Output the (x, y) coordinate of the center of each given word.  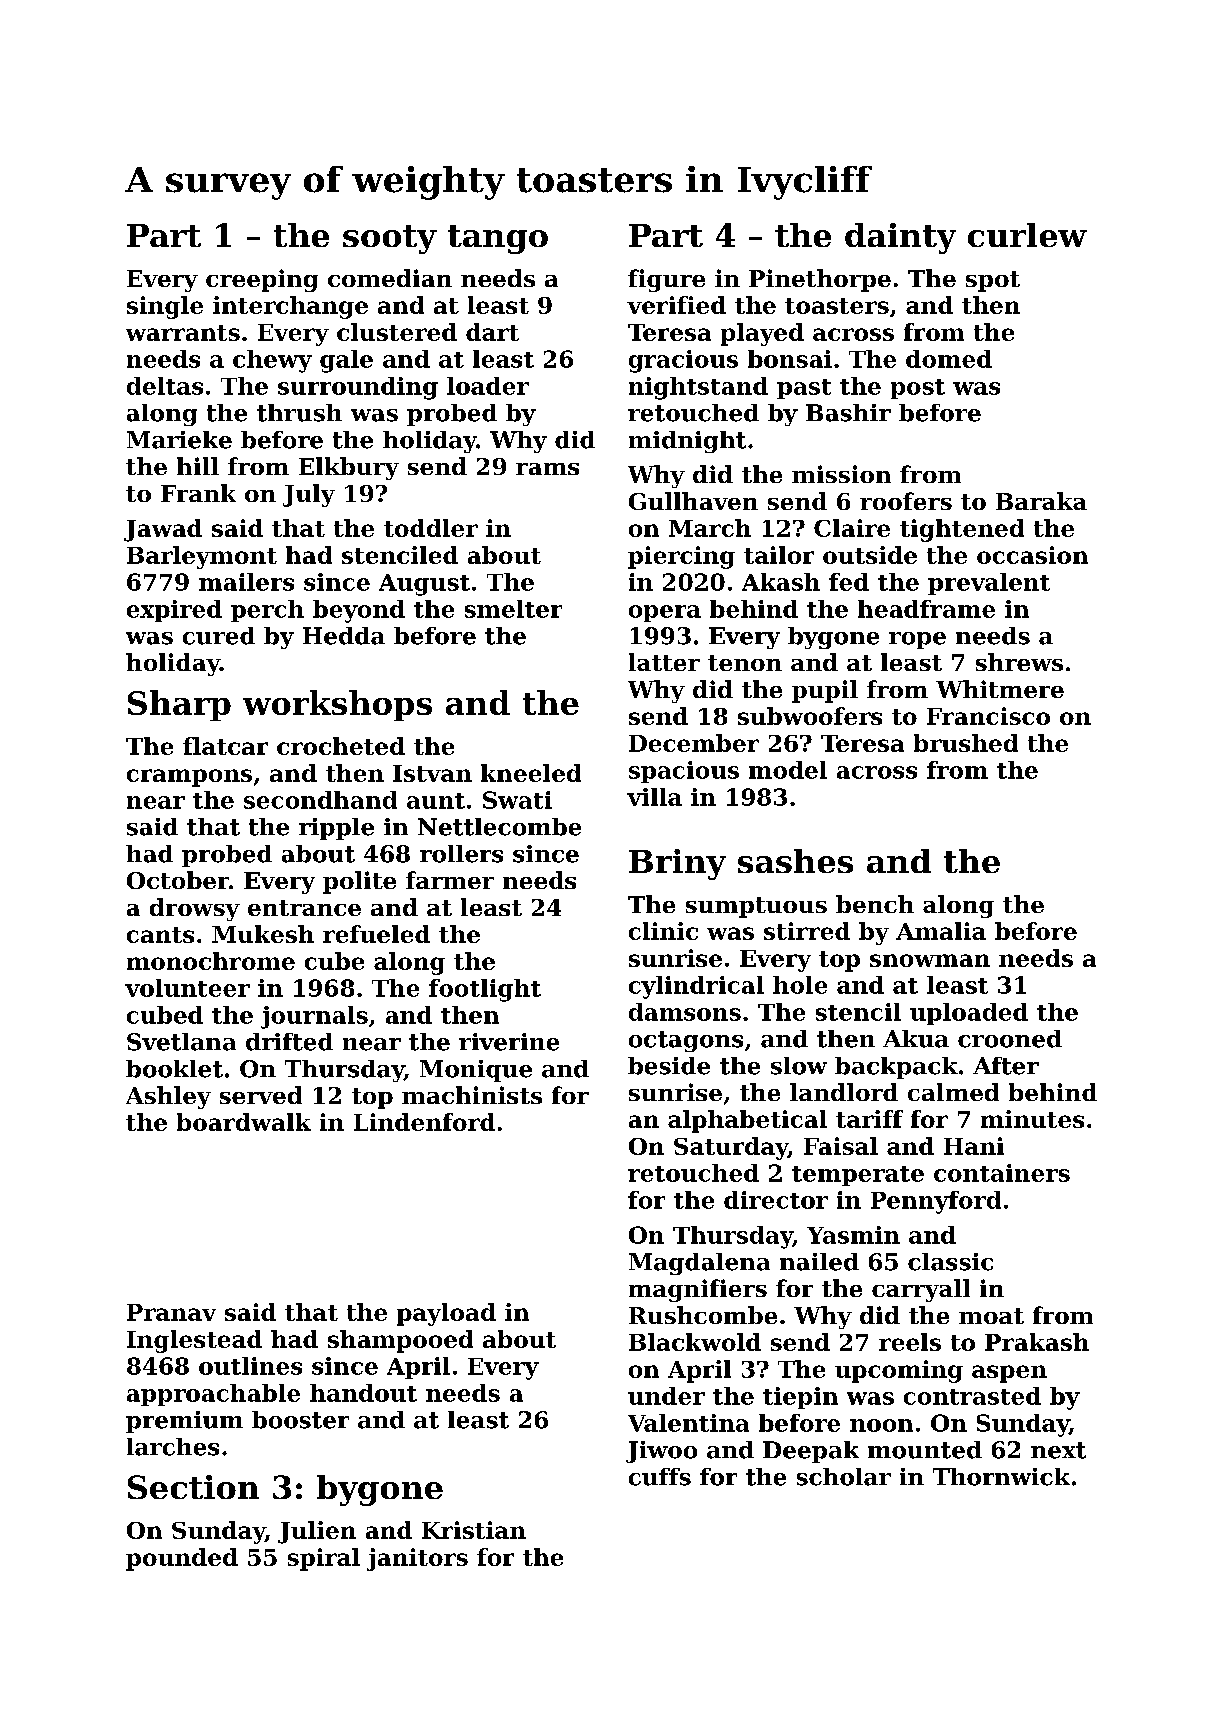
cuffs (660, 1477)
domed (949, 359)
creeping (262, 280)
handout (363, 1393)
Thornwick (1001, 1477)
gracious (683, 361)
